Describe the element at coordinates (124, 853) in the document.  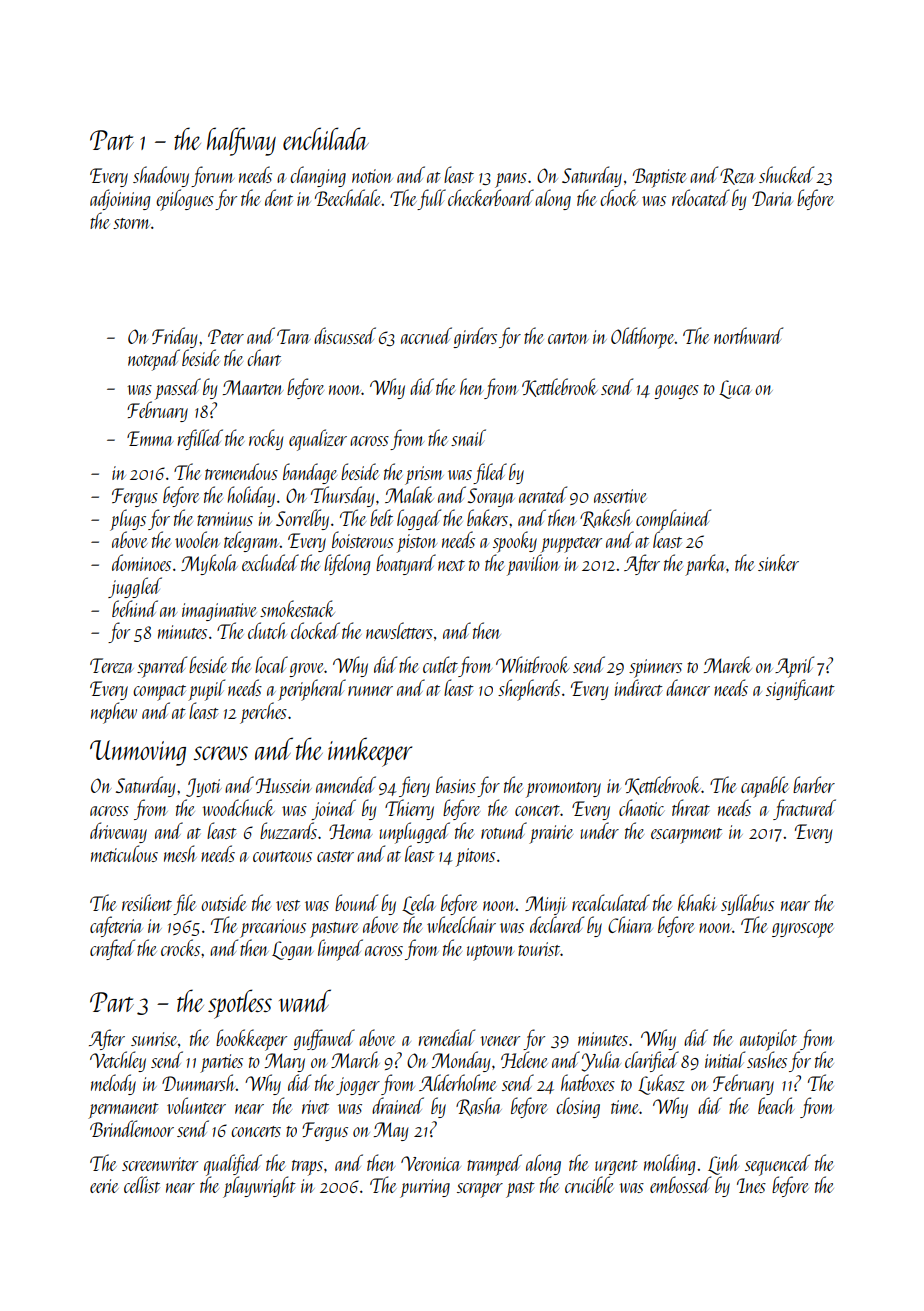
I see `meticulous` at that location.
